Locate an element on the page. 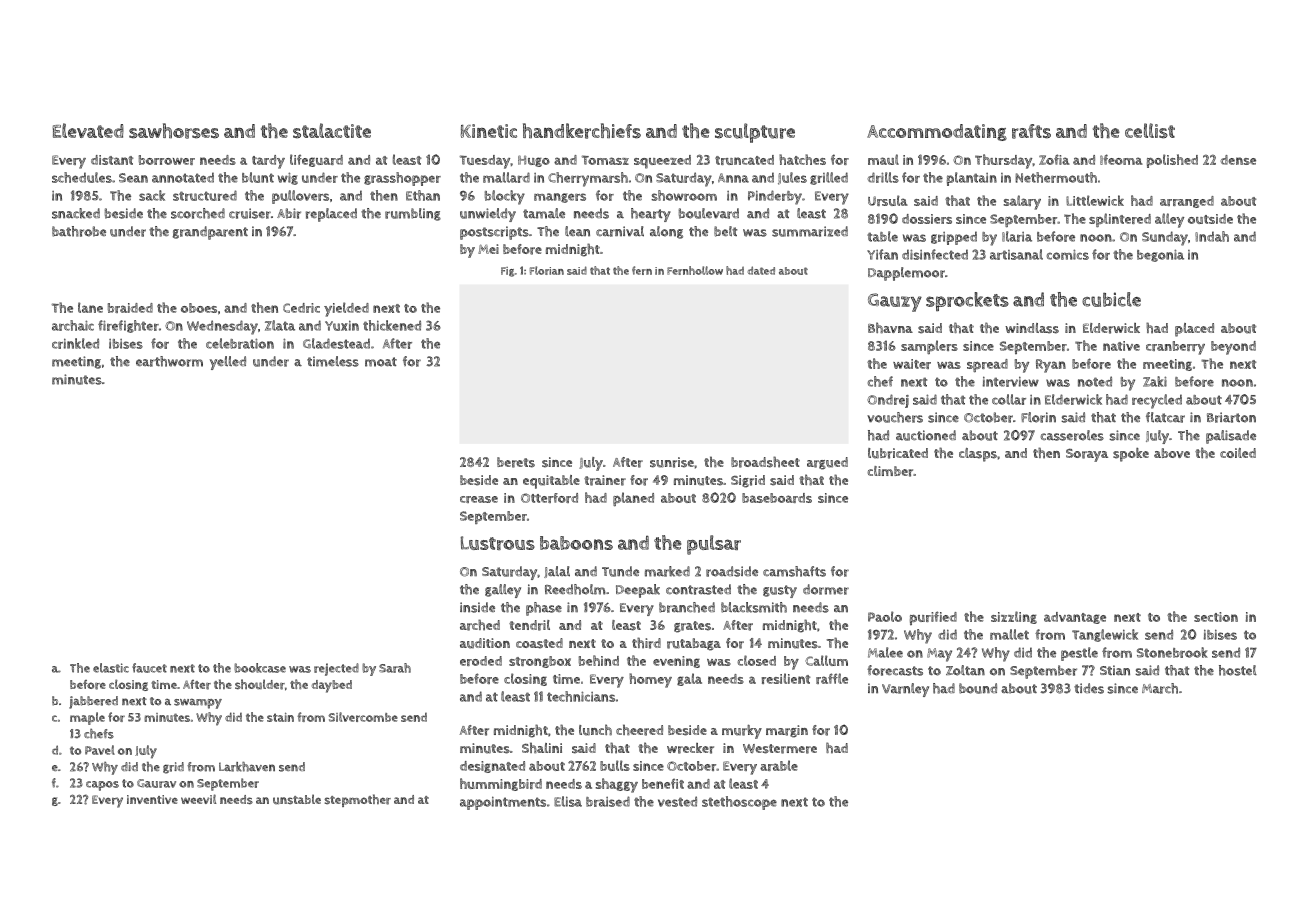  Pavel is located at coordinates (100, 750).
